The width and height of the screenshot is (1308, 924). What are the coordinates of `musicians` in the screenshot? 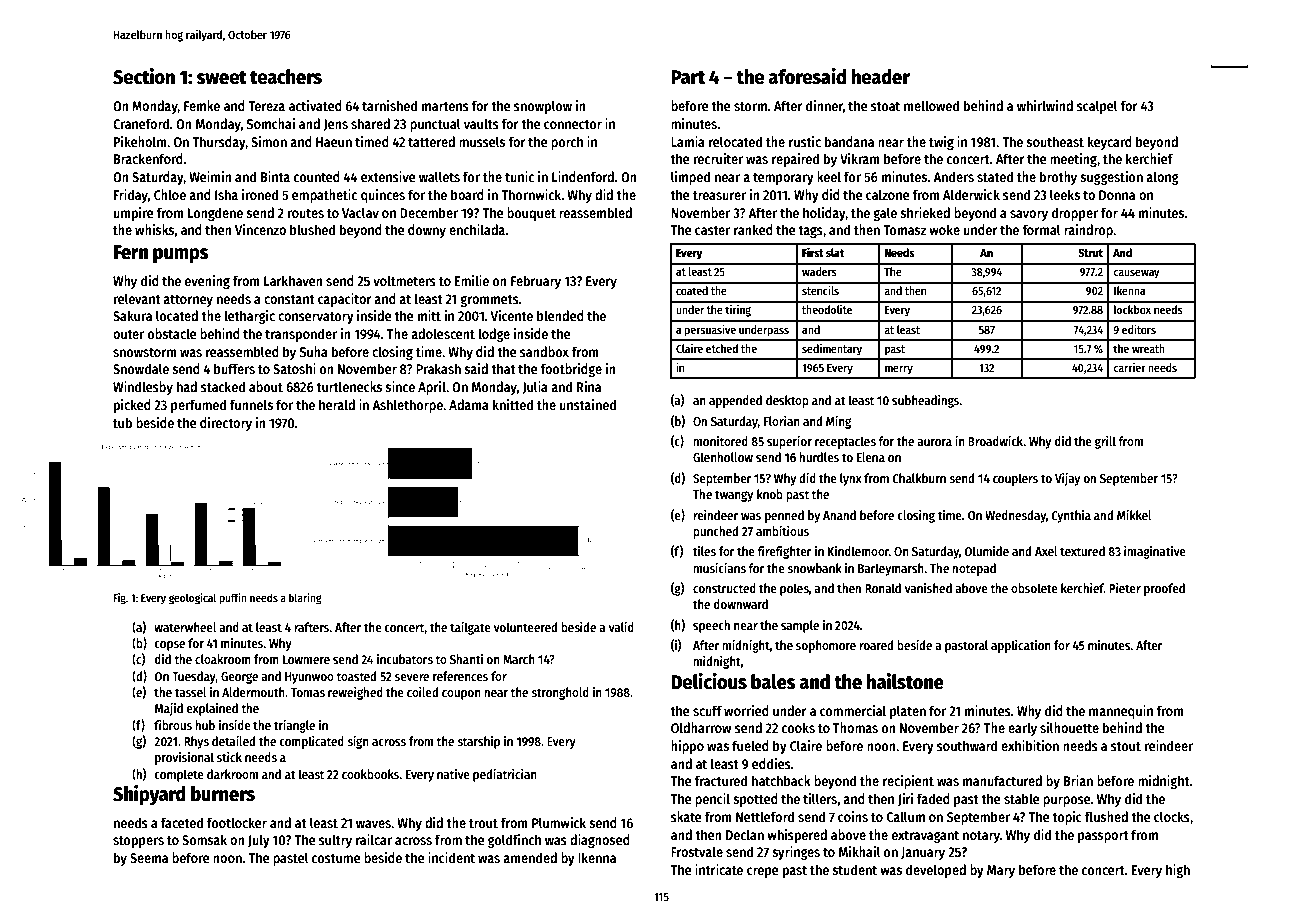 It's located at (719, 568).
